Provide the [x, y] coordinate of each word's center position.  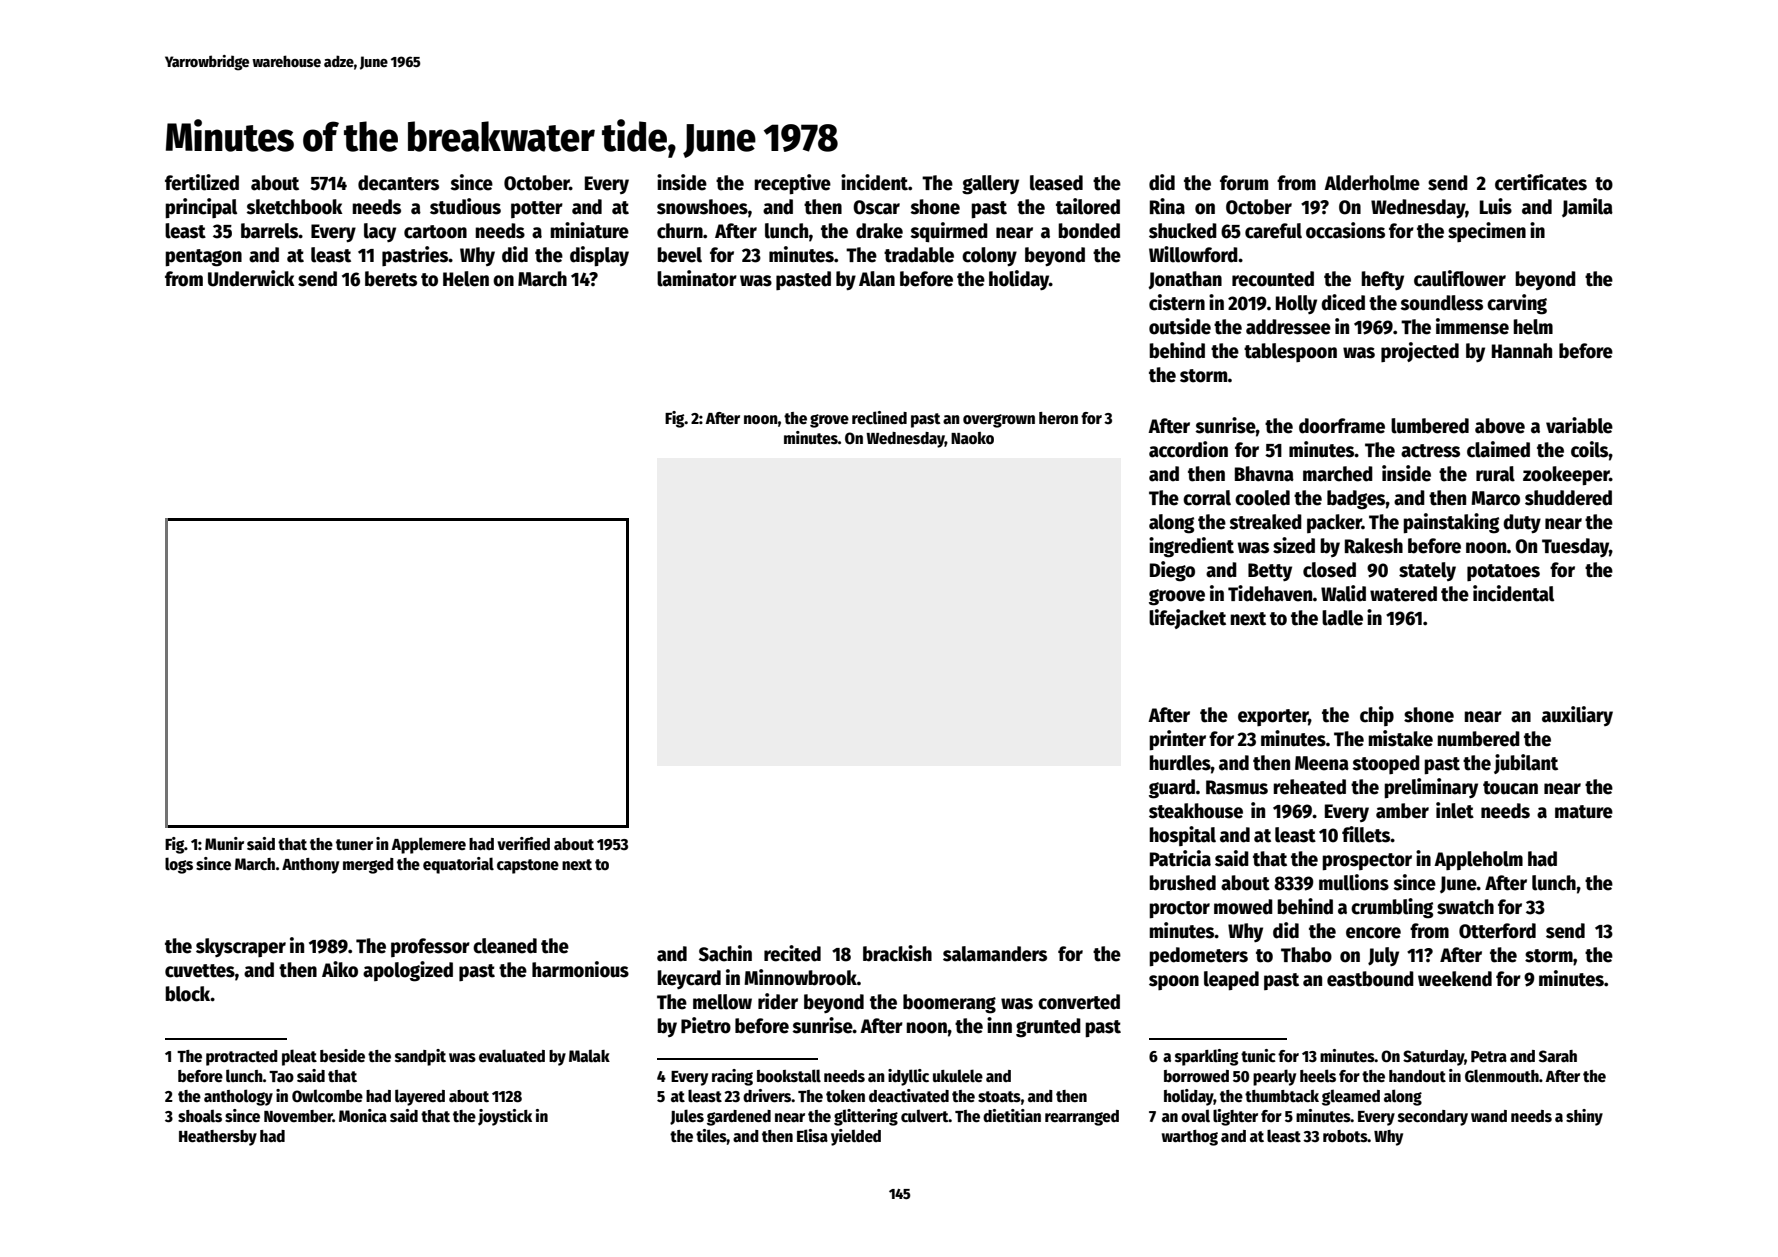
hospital [1182, 836]
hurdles [1180, 763]
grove [829, 421]
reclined [879, 418]
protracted [242, 1058]
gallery [990, 185]
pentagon [203, 258]
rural [1495, 474]
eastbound [1370, 979]
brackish [897, 953]
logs [179, 865]
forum [1244, 183]
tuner [354, 844]
